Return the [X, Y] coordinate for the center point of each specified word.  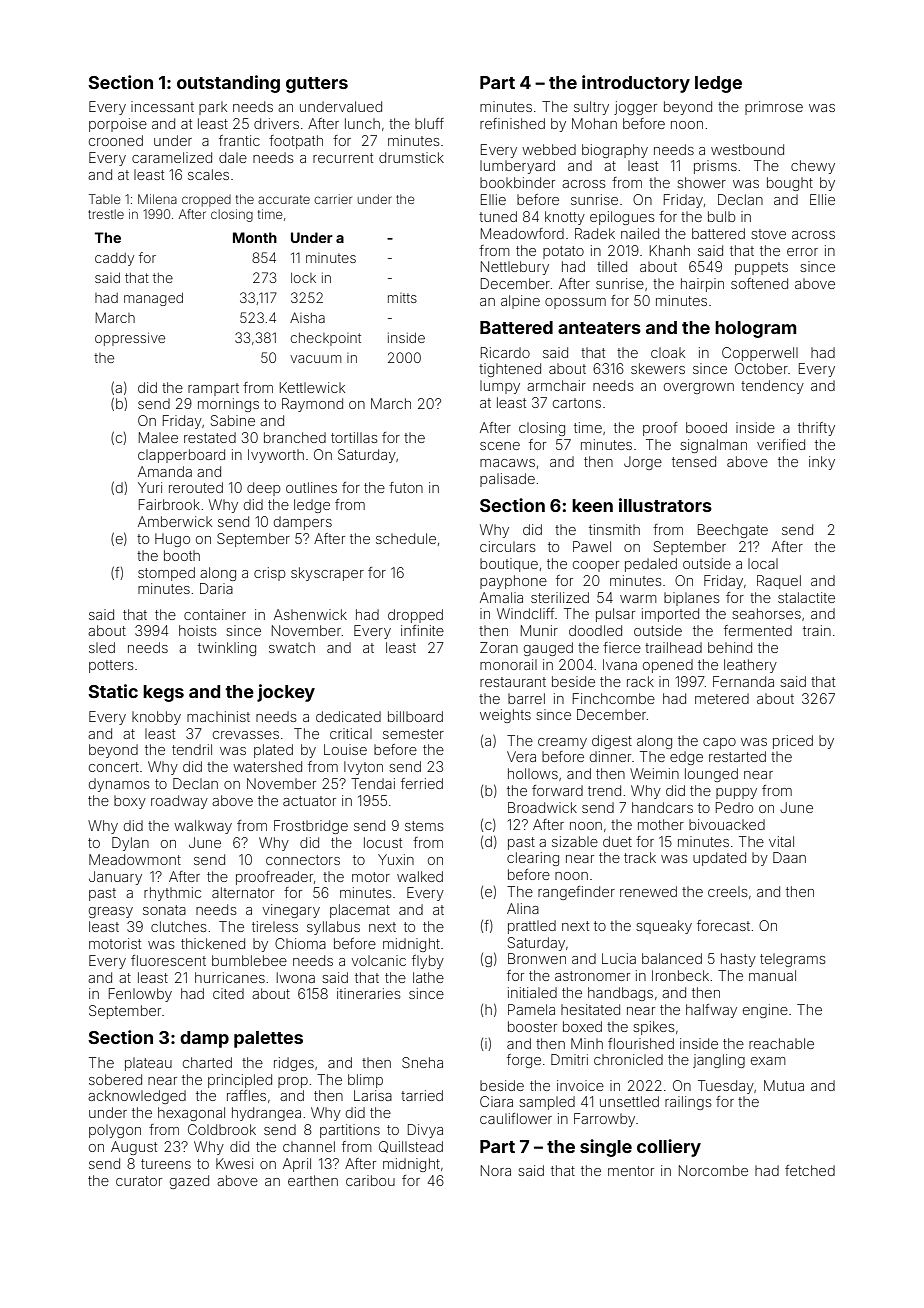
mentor [631, 1171]
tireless [275, 926]
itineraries [368, 993]
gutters [317, 85]
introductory [636, 84]
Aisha [307, 317]
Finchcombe [614, 698]
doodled [595, 630]
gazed [189, 1182]
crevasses [246, 735]
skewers [658, 368]
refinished [512, 123]
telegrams [792, 960]
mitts [402, 298]
